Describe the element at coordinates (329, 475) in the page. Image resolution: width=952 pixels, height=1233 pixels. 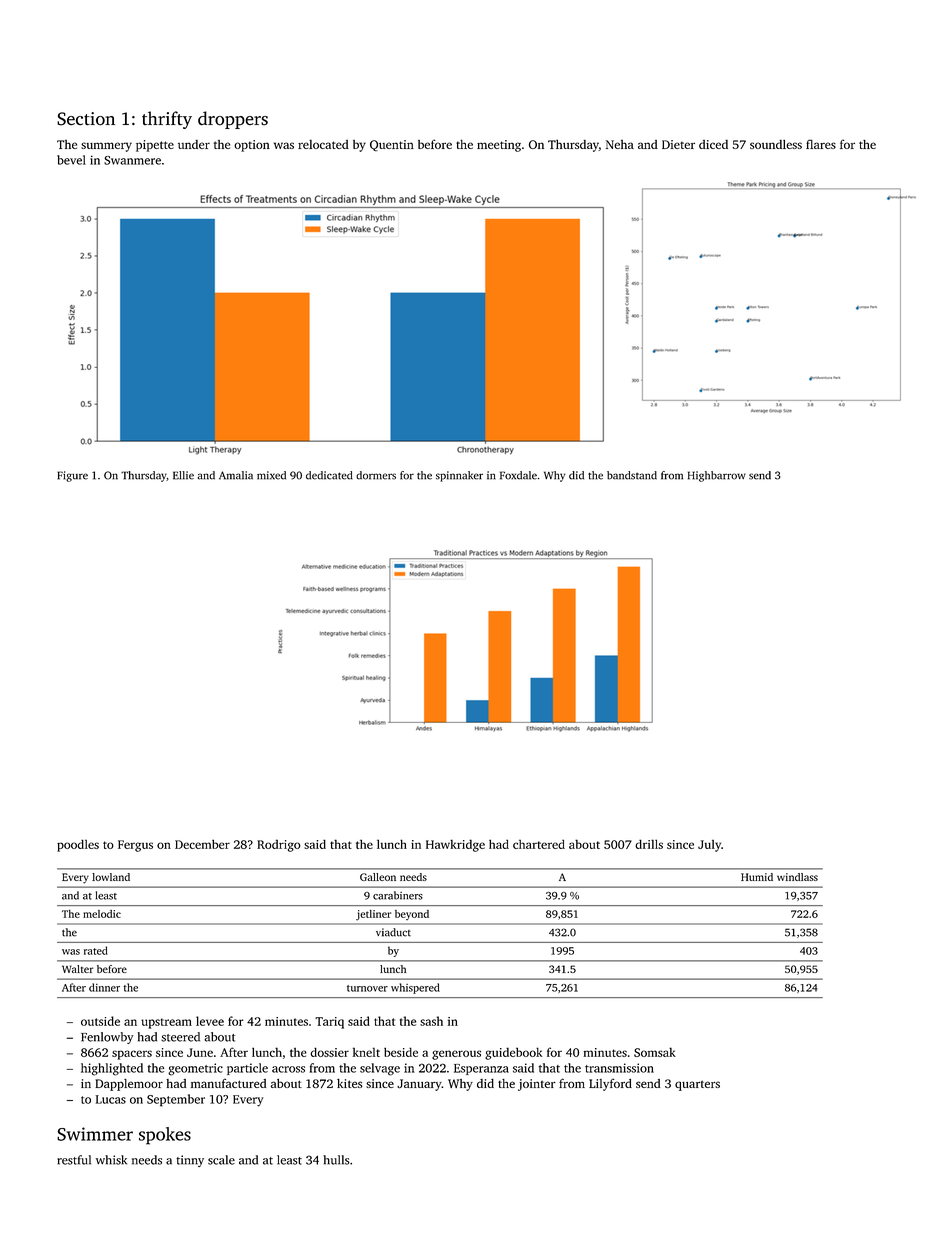
I see `dedicated` at that location.
